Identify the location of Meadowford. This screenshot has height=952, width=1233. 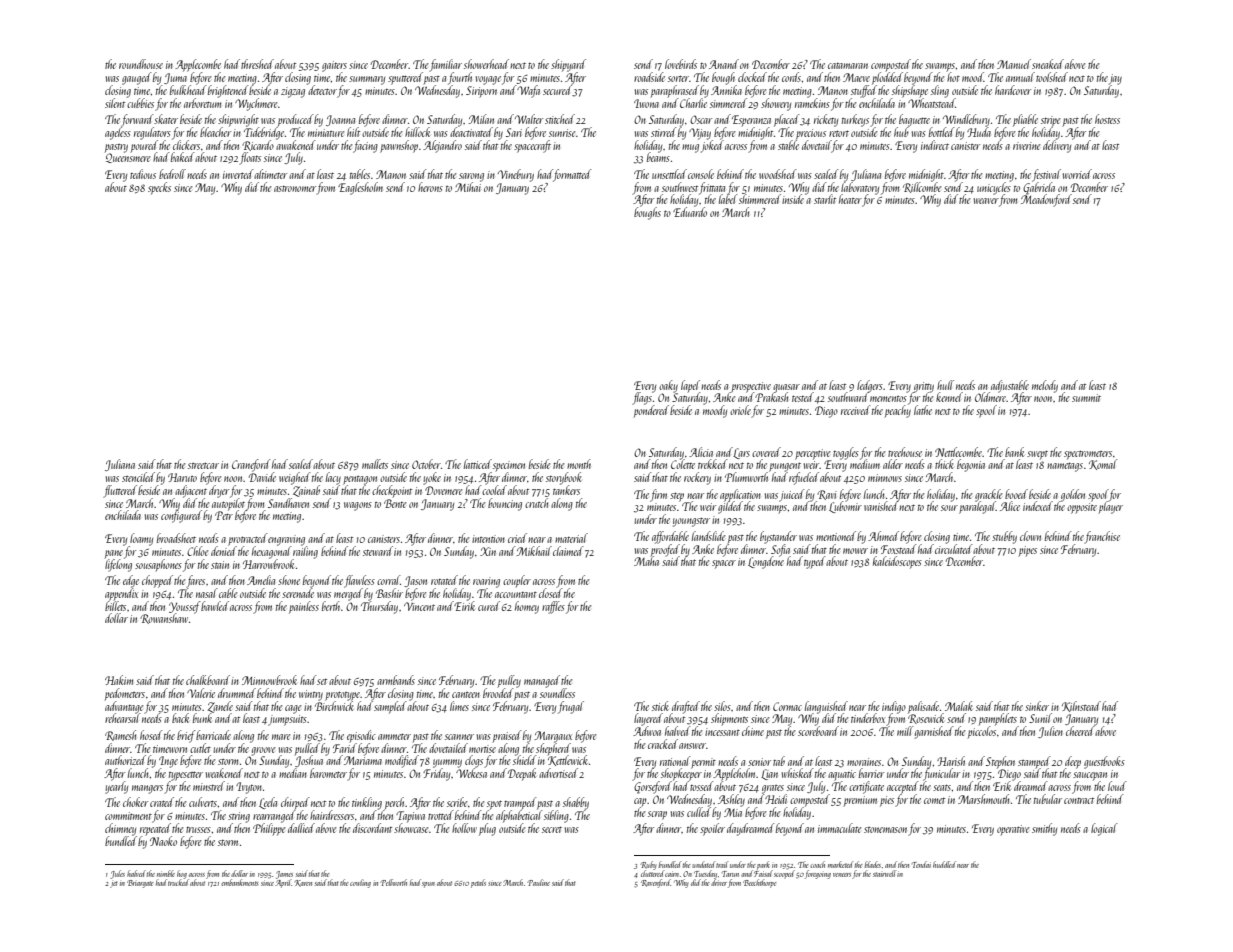
(1046, 200).
